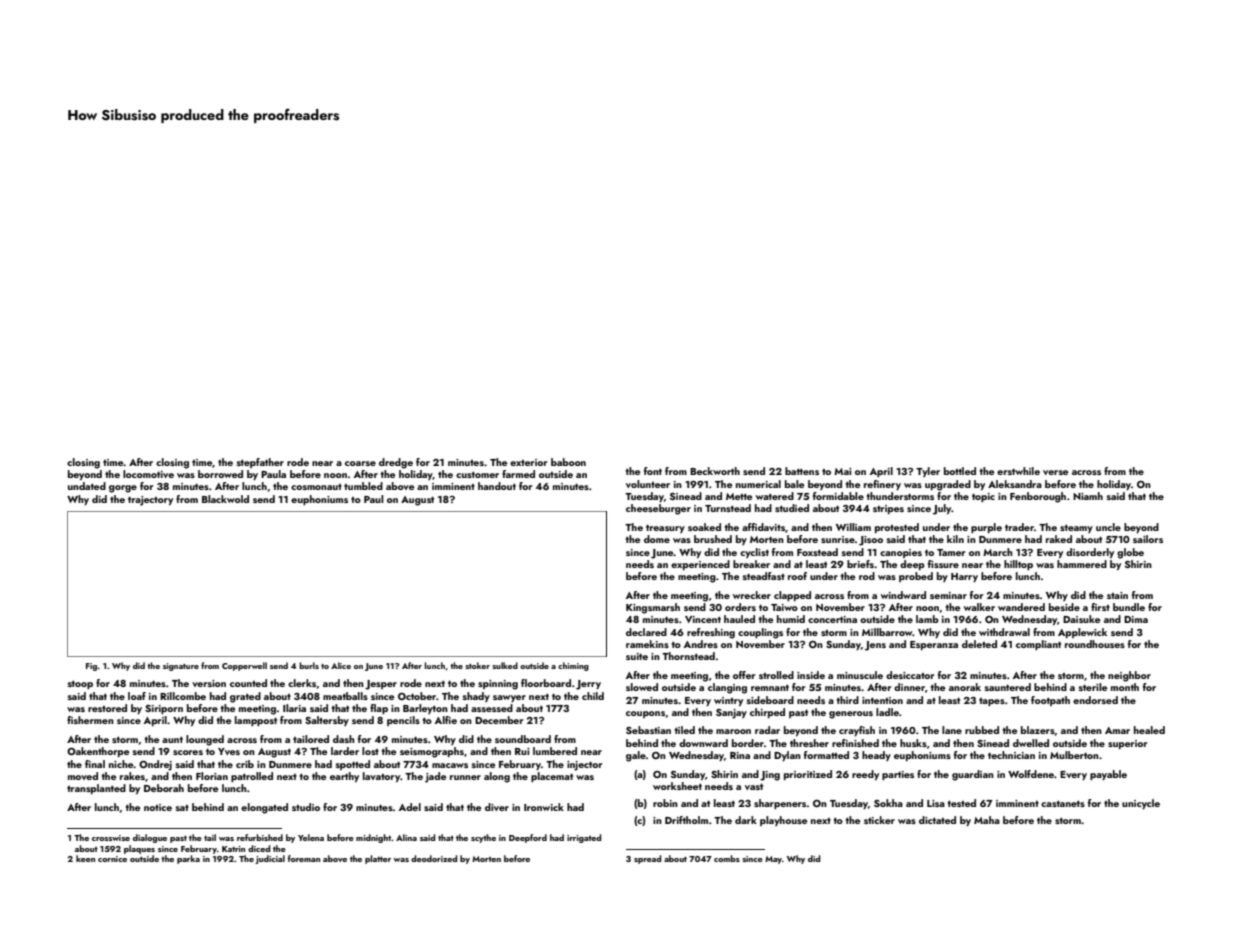  I want to click on notice, so click(158, 807).
